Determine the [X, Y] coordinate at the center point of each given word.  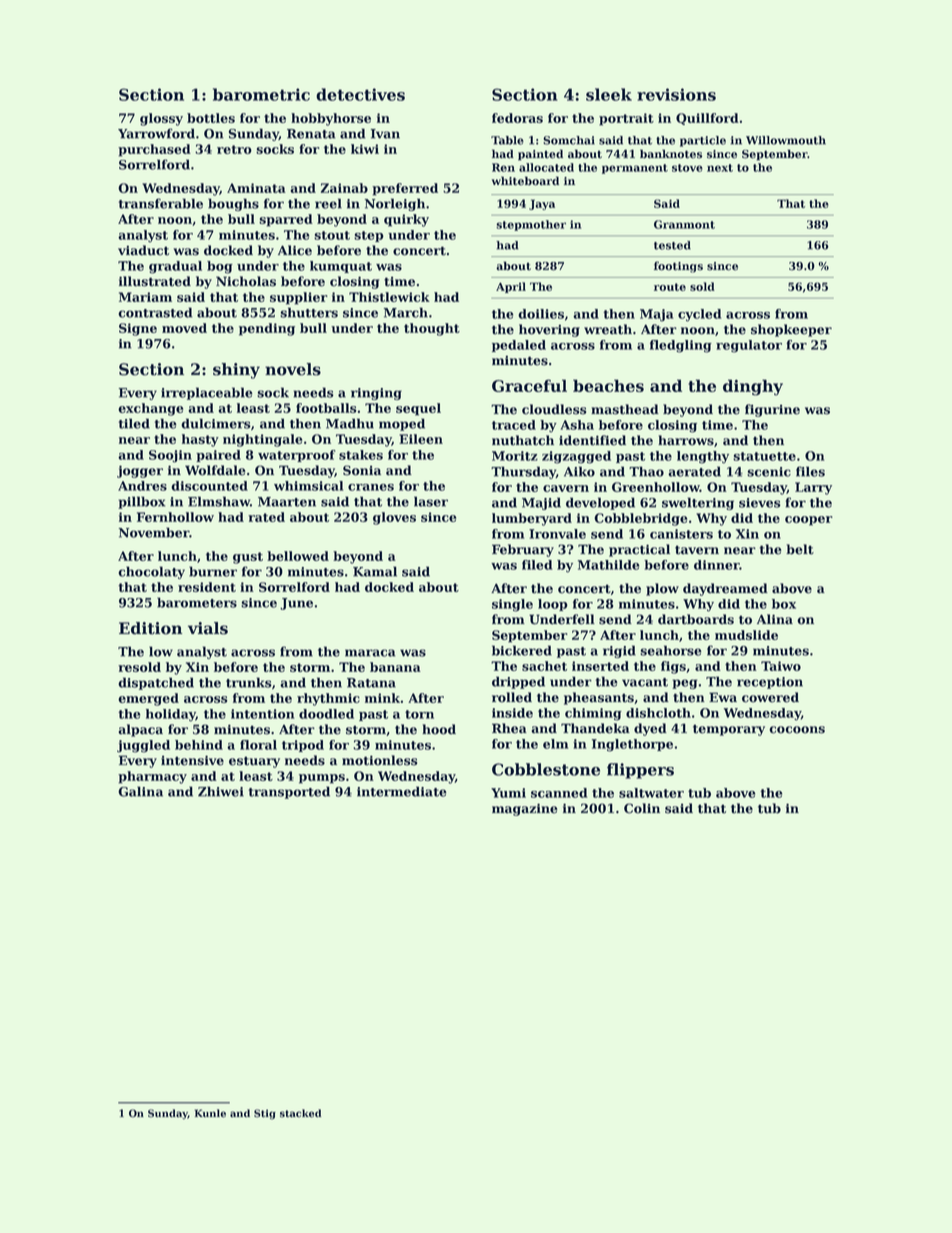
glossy [161, 119]
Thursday [523, 472]
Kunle [210, 1113]
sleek [609, 94]
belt [800, 549]
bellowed [298, 556]
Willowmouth [786, 140]
